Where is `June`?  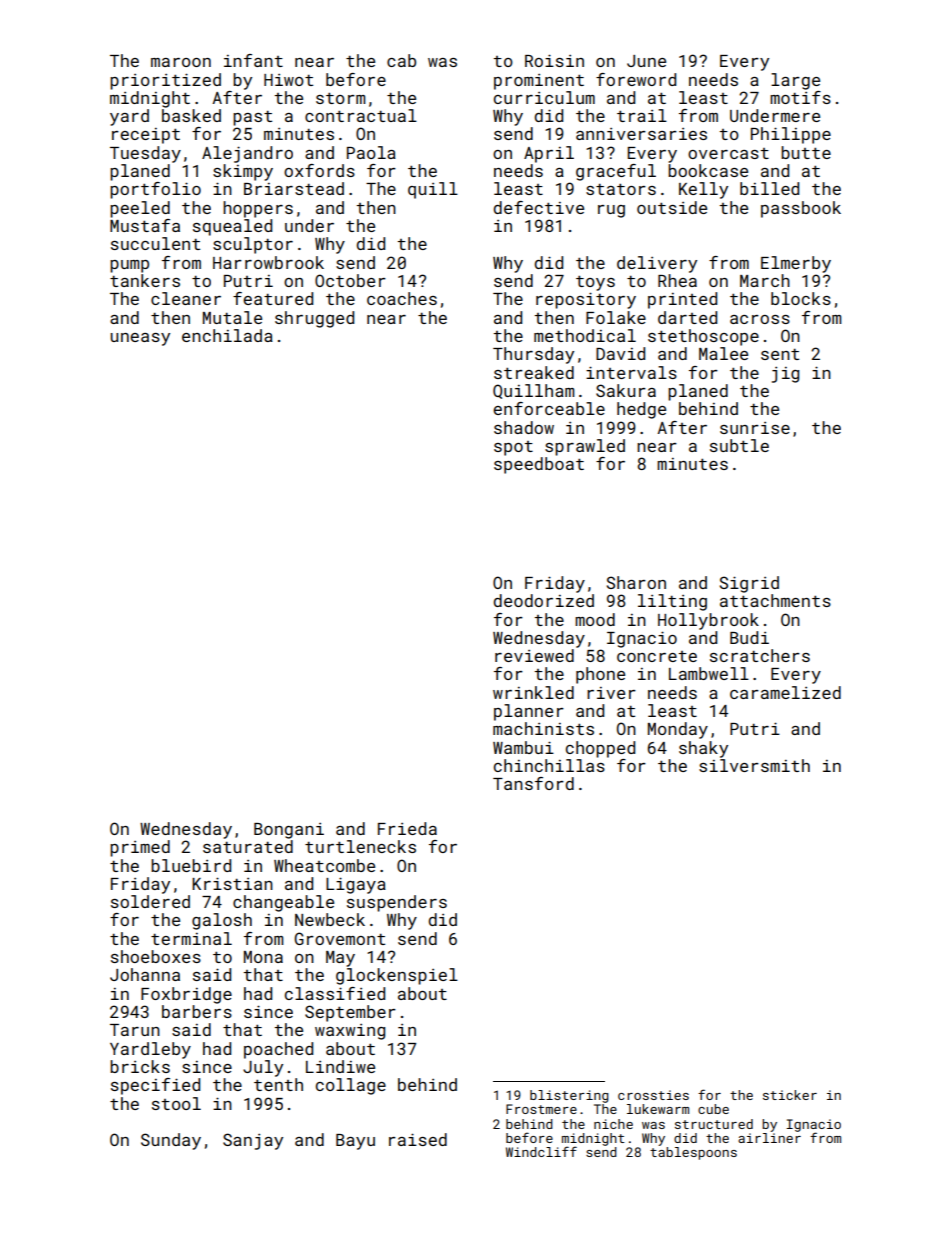
June is located at coordinates (646, 61).
